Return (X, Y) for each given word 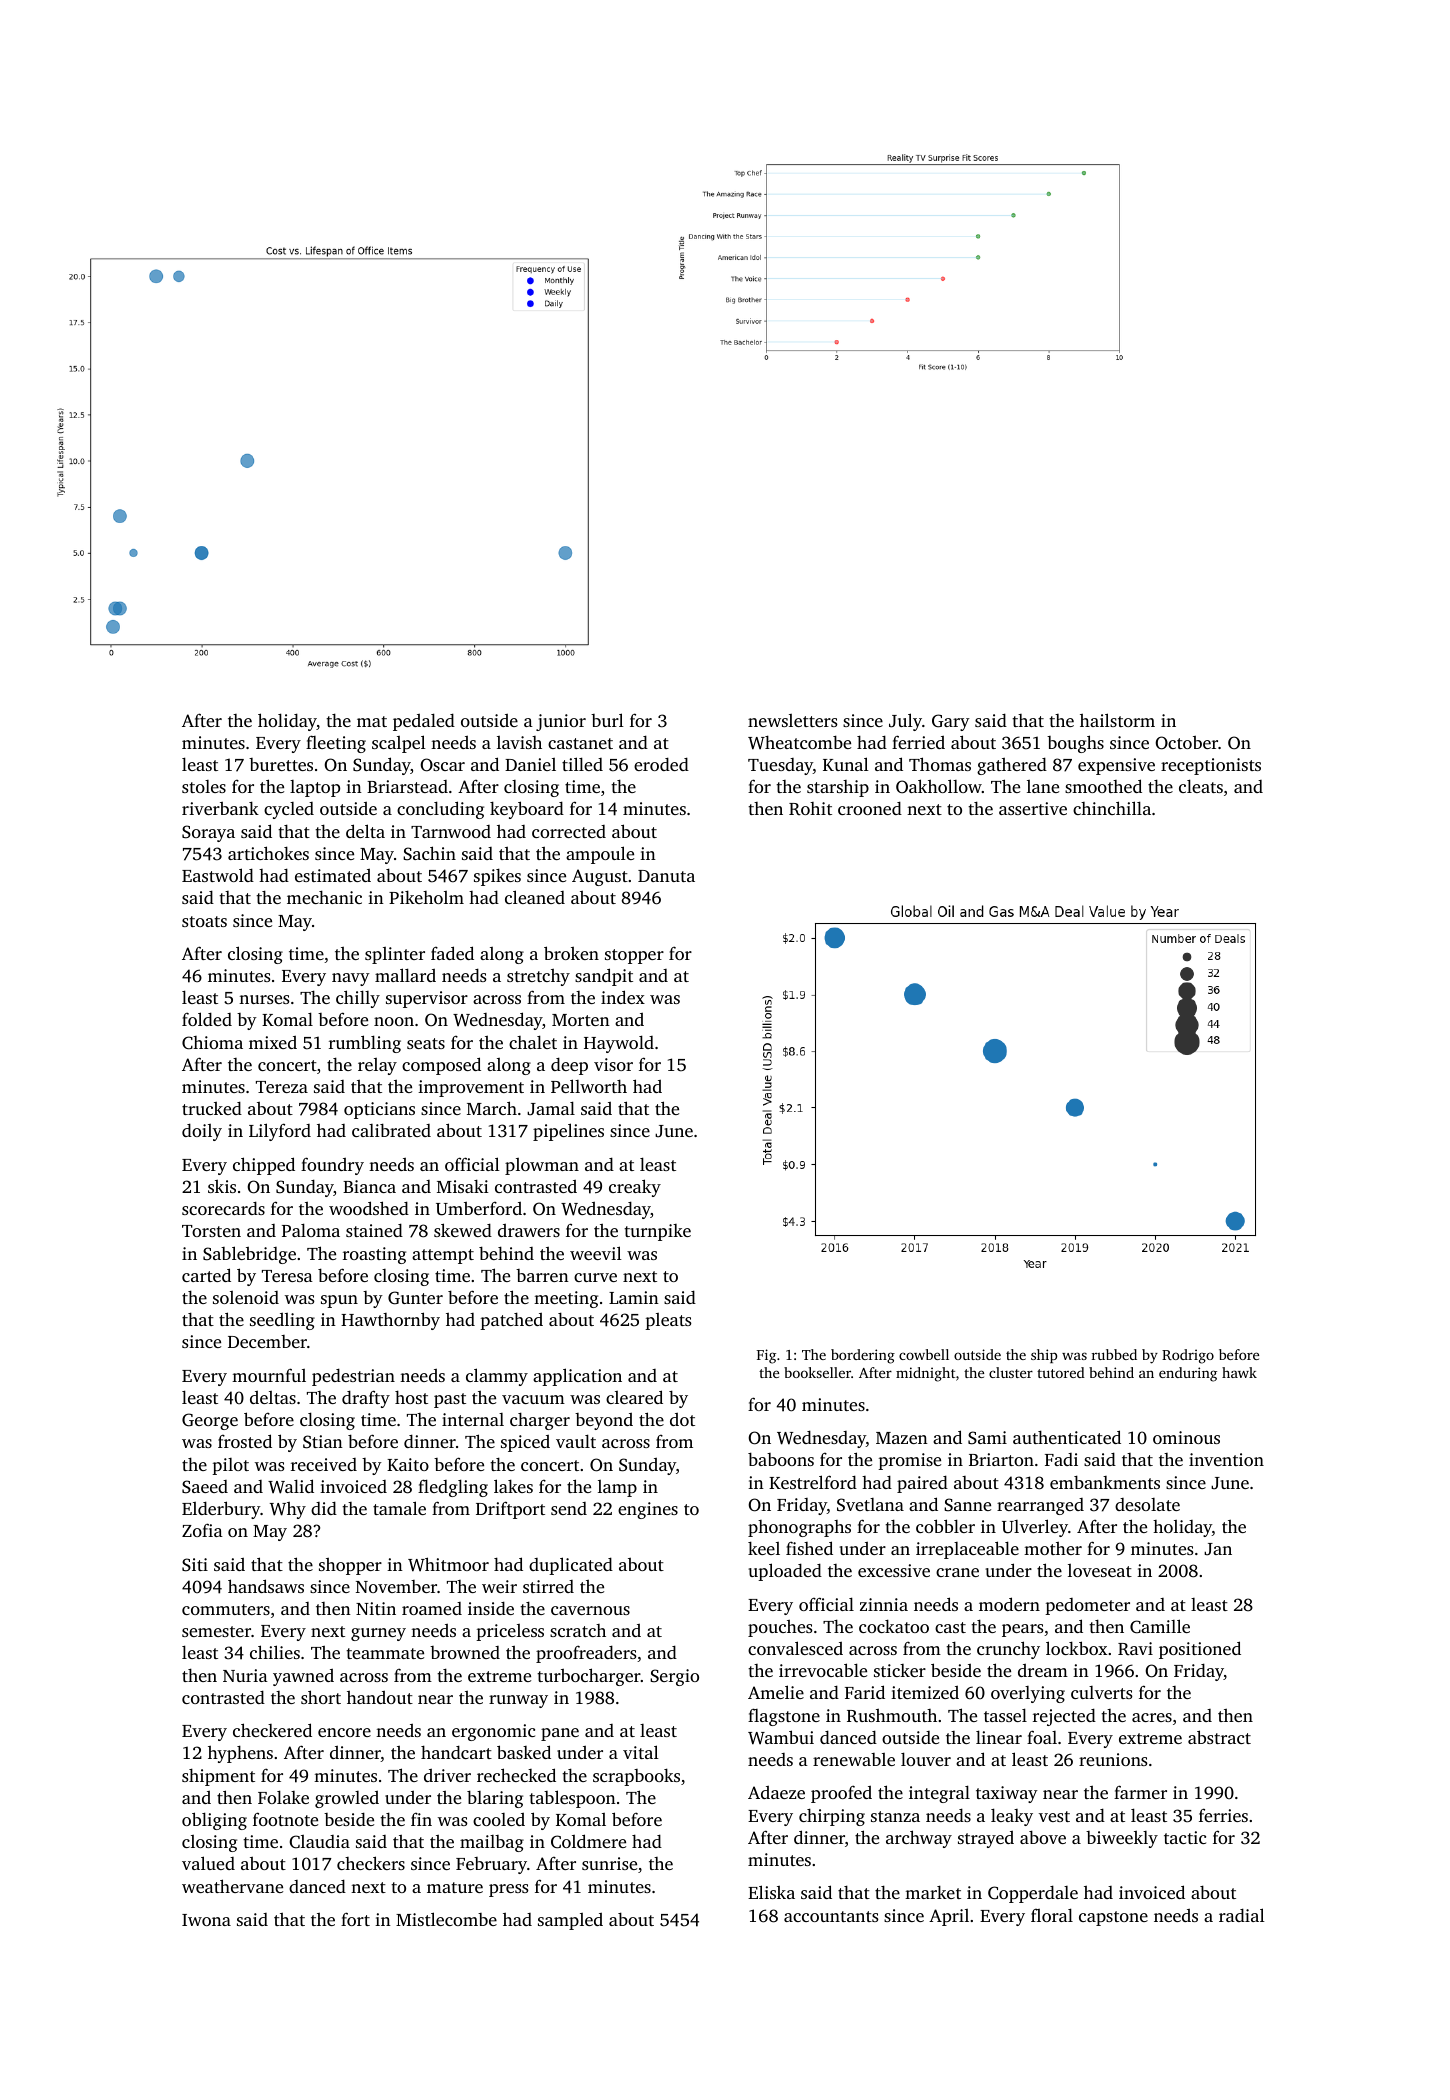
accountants (831, 1916)
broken (571, 953)
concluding (440, 810)
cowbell (924, 1354)
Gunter (415, 1298)
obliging (214, 1821)
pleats (668, 1321)
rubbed (1114, 1354)
